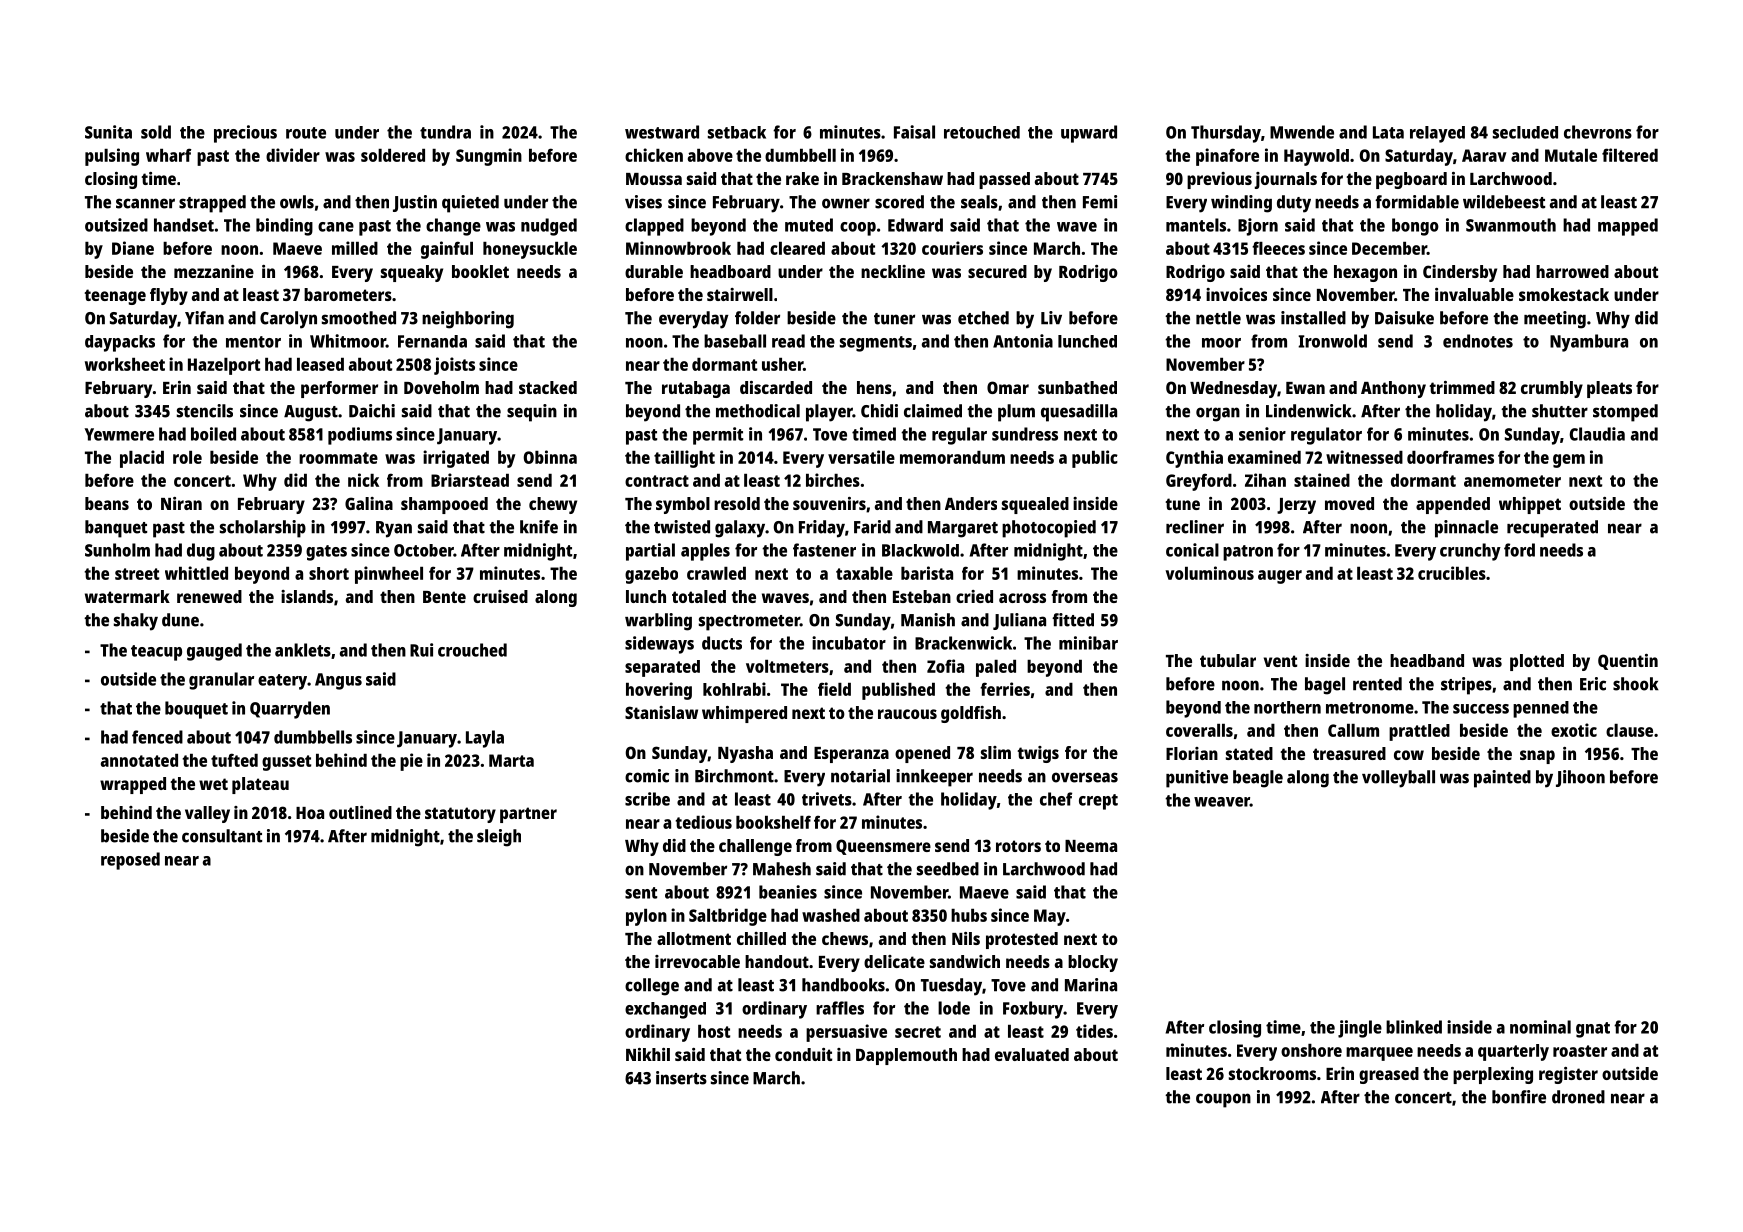  I want to click on sequin, so click(532, 413).
